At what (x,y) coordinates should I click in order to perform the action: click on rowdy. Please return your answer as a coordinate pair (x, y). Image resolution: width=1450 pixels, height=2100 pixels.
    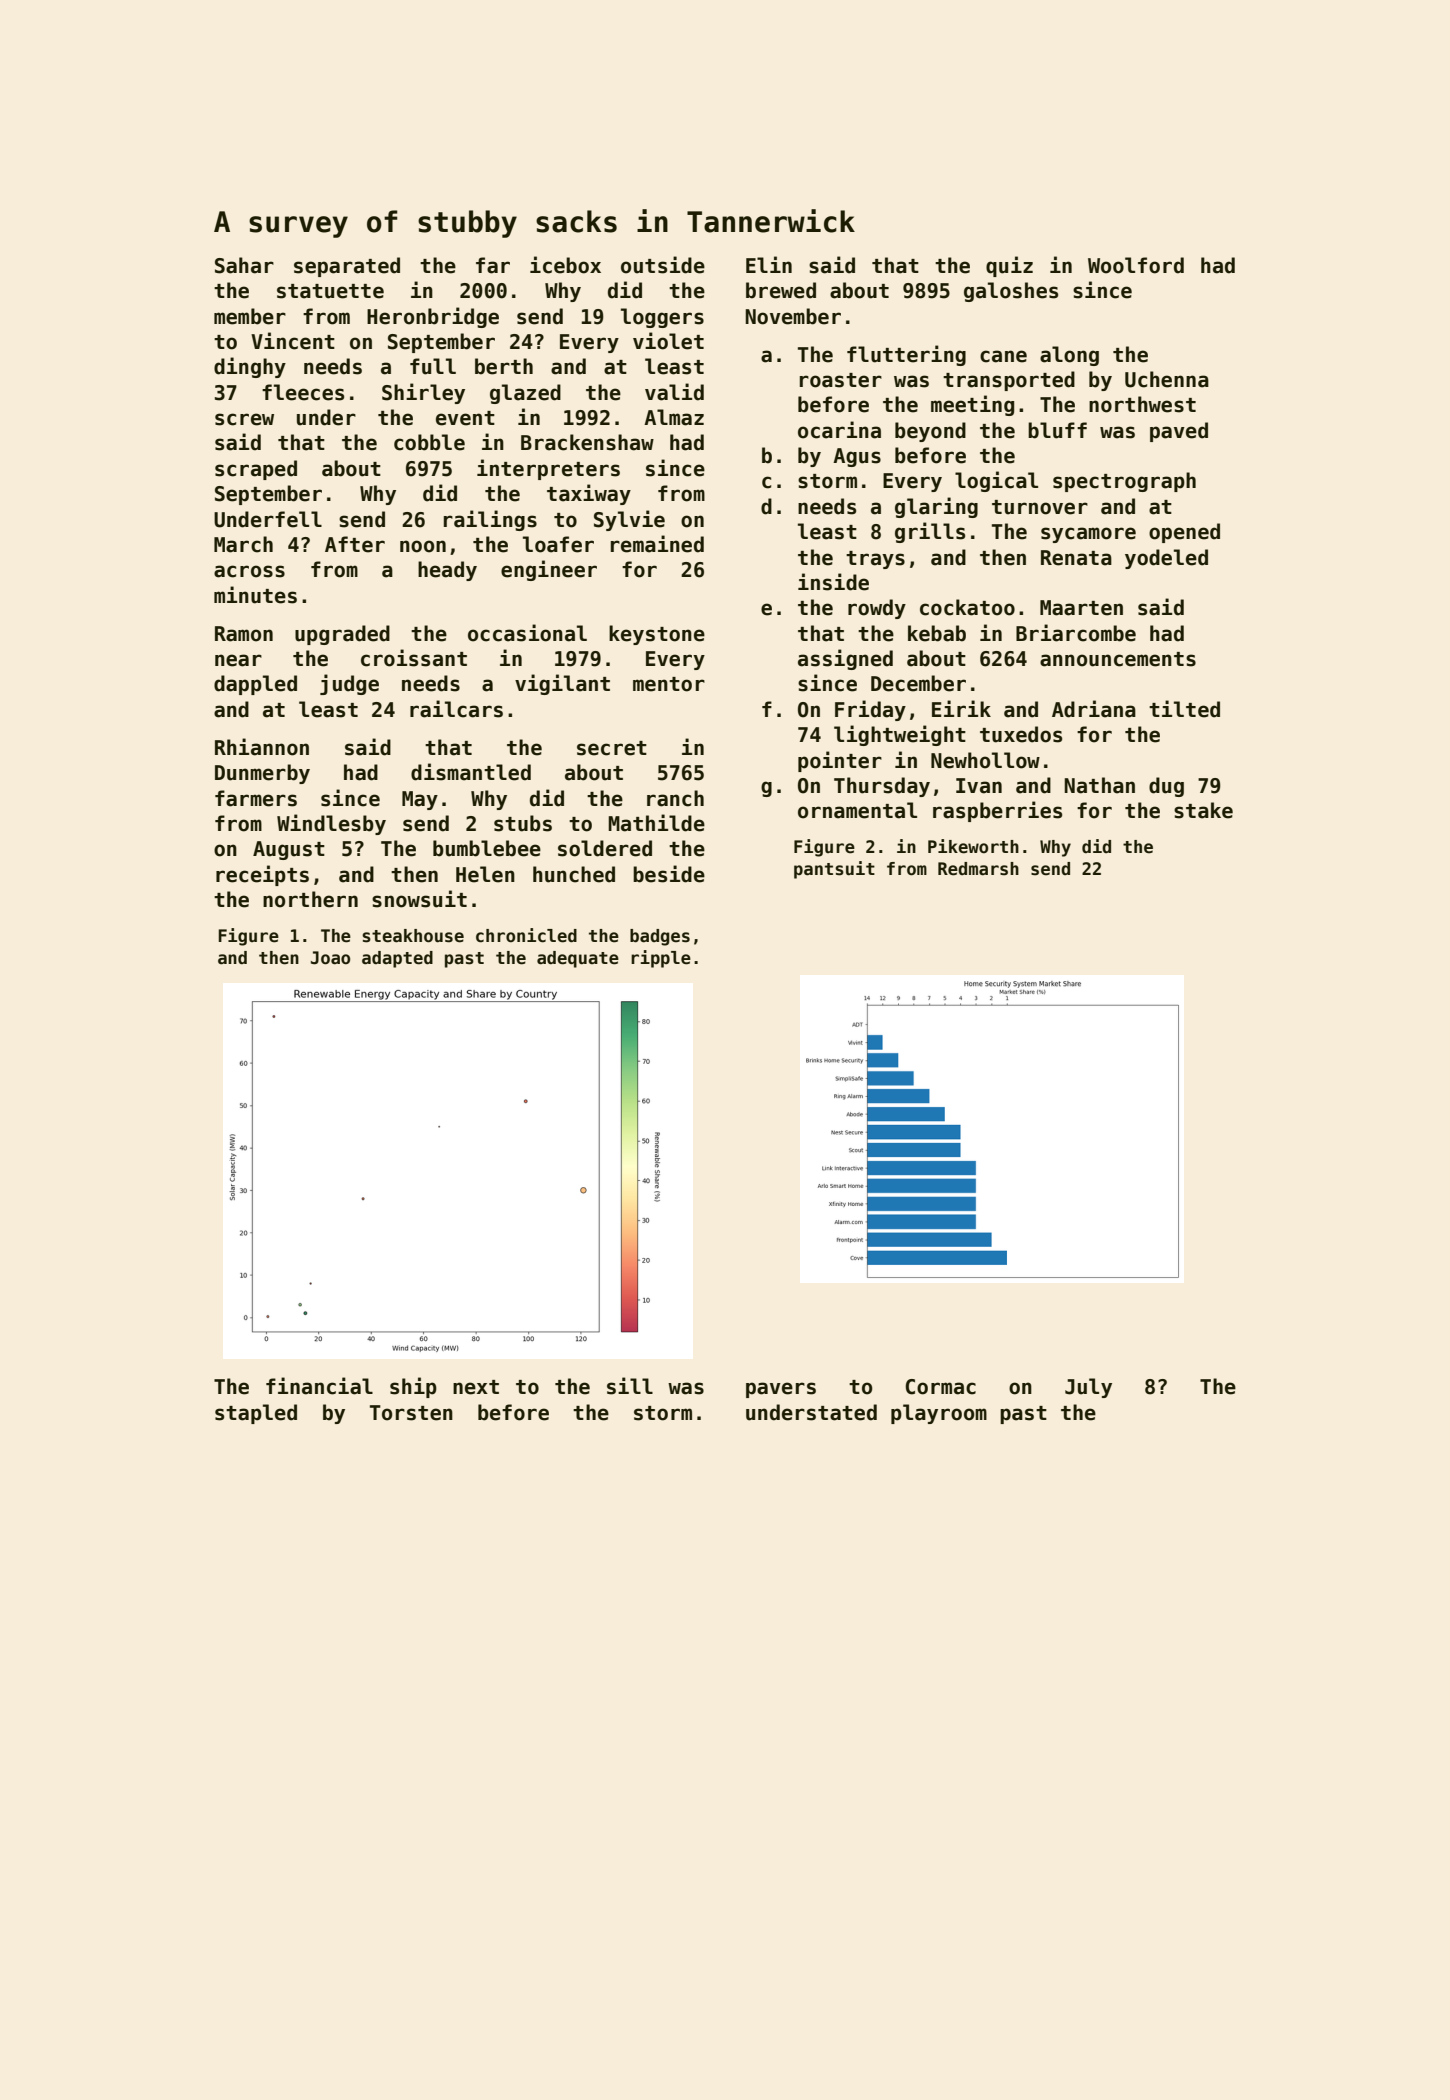
    Looking at the image, I should click on (877, 609).
